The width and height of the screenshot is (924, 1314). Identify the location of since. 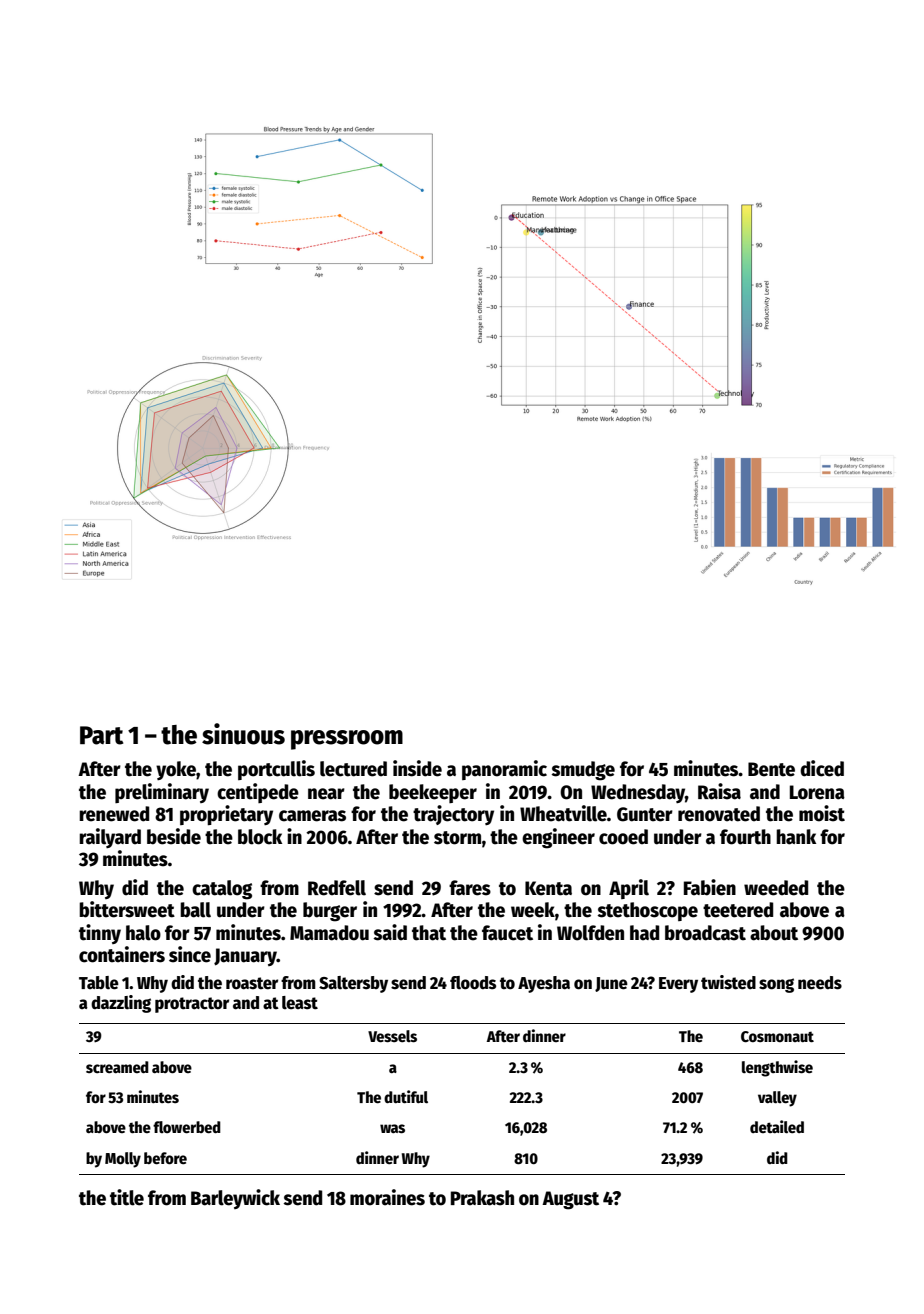
(190, 954).
